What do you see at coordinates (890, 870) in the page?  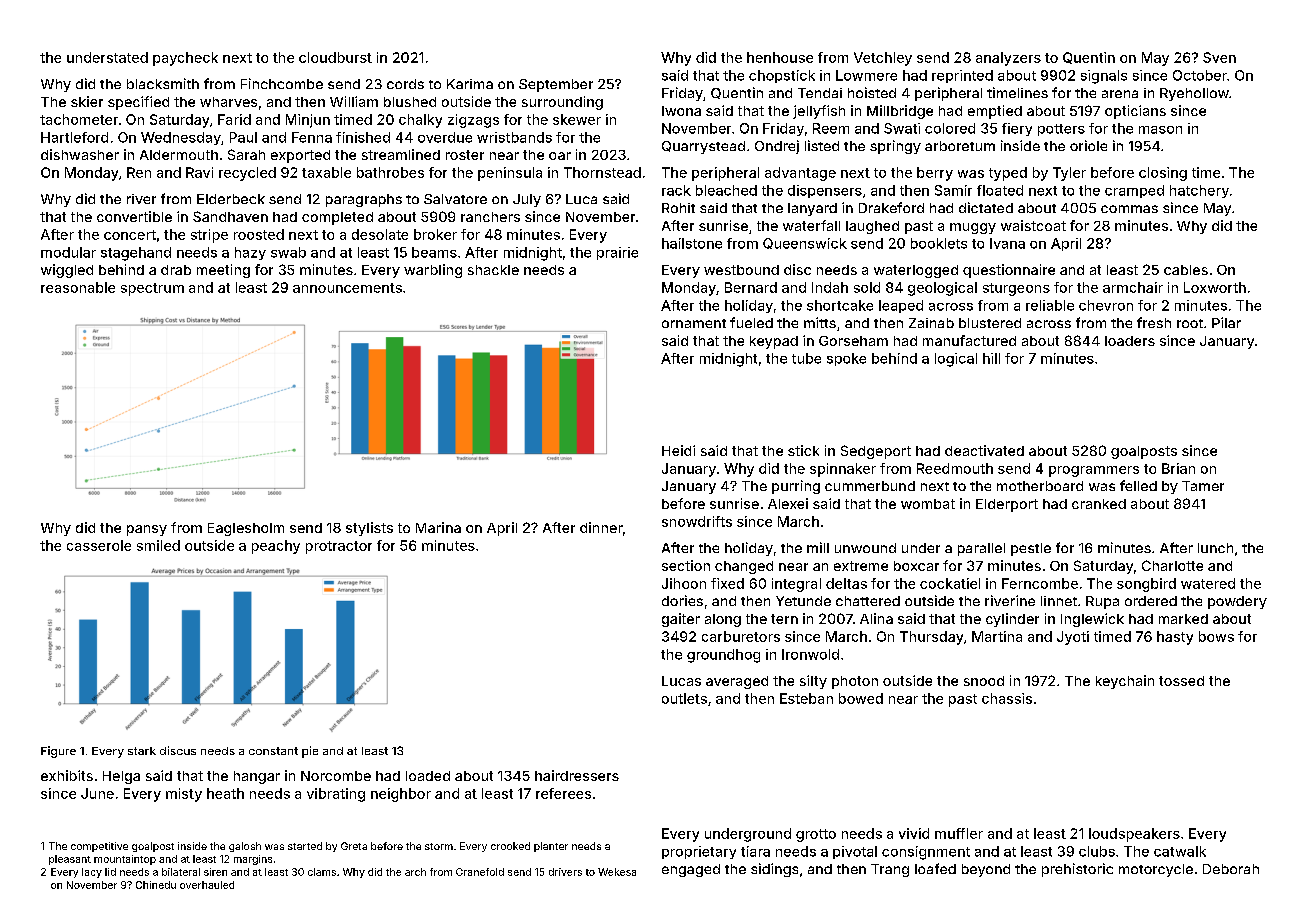 I see `Trang` at bounding box center [890, 870].
